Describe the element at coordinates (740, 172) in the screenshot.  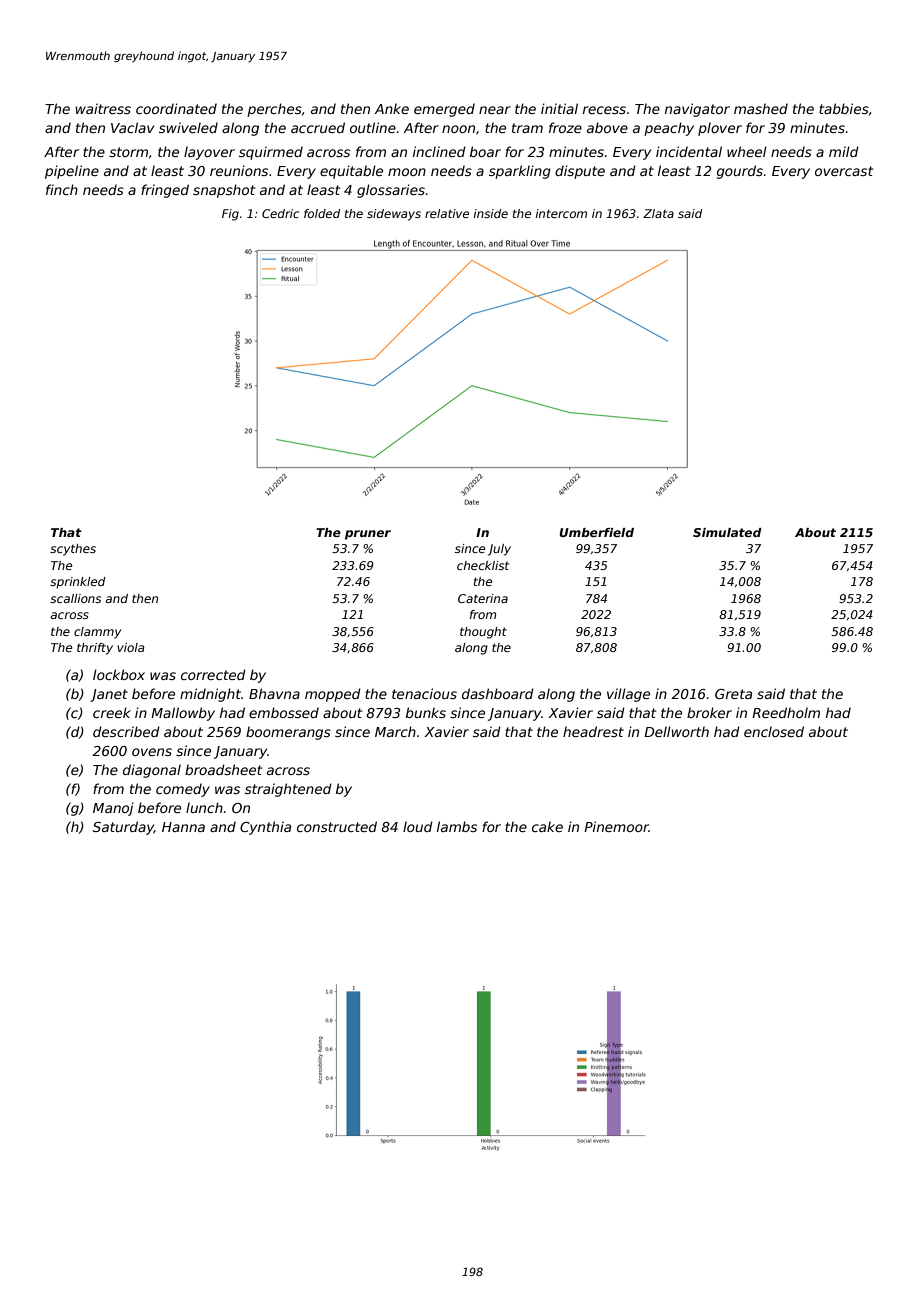
I see `gourds` at that location.
